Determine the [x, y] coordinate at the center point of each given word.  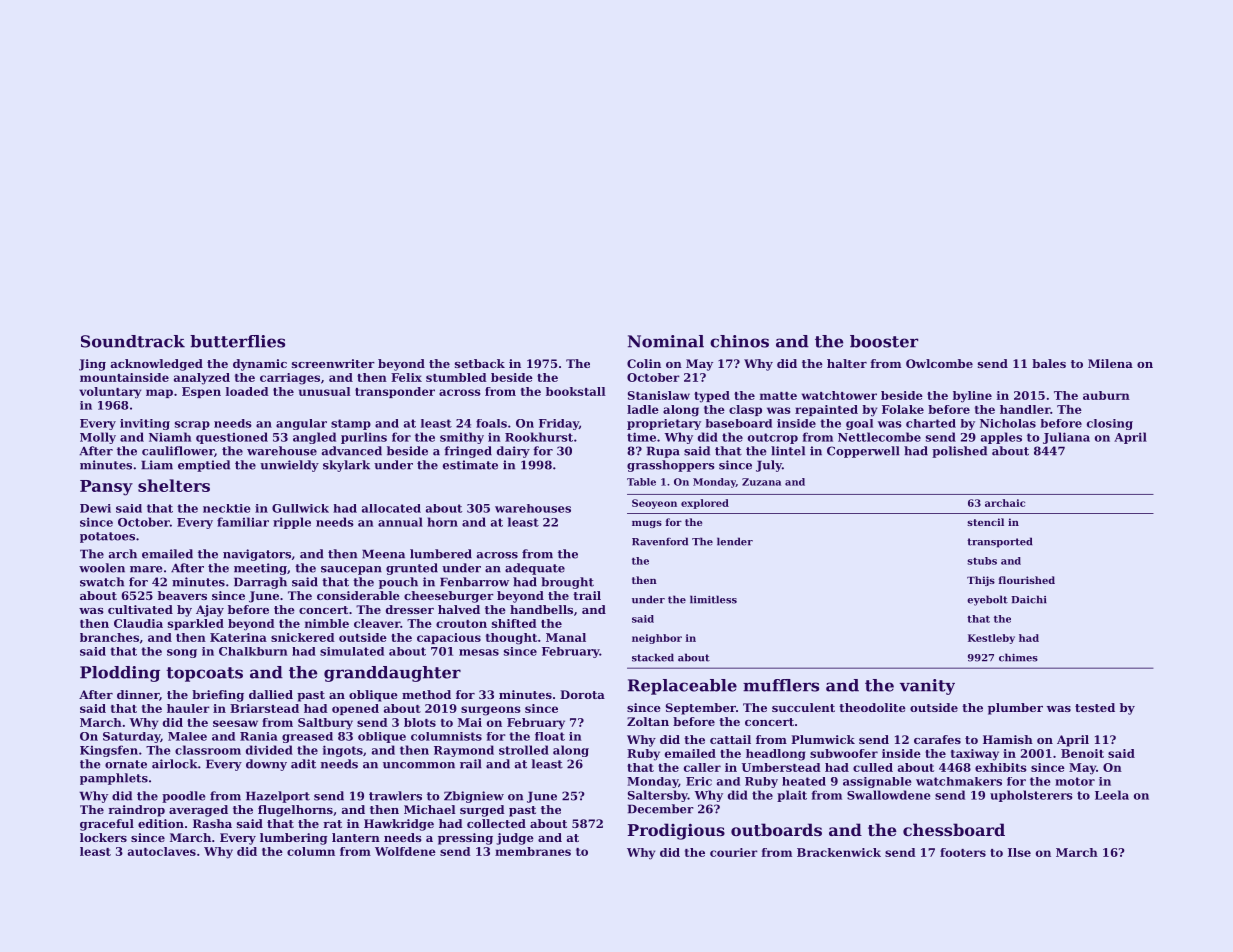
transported [999, 542]
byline [972, 397]
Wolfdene [405, 851]
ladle [643, 409]
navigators [257, 555]
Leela [1112, 795]
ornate [126, 764]
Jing [92, 365]
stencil [985, 522]
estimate [470, 465]
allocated [391, 508]
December [660, 809]
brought [567, 583]
